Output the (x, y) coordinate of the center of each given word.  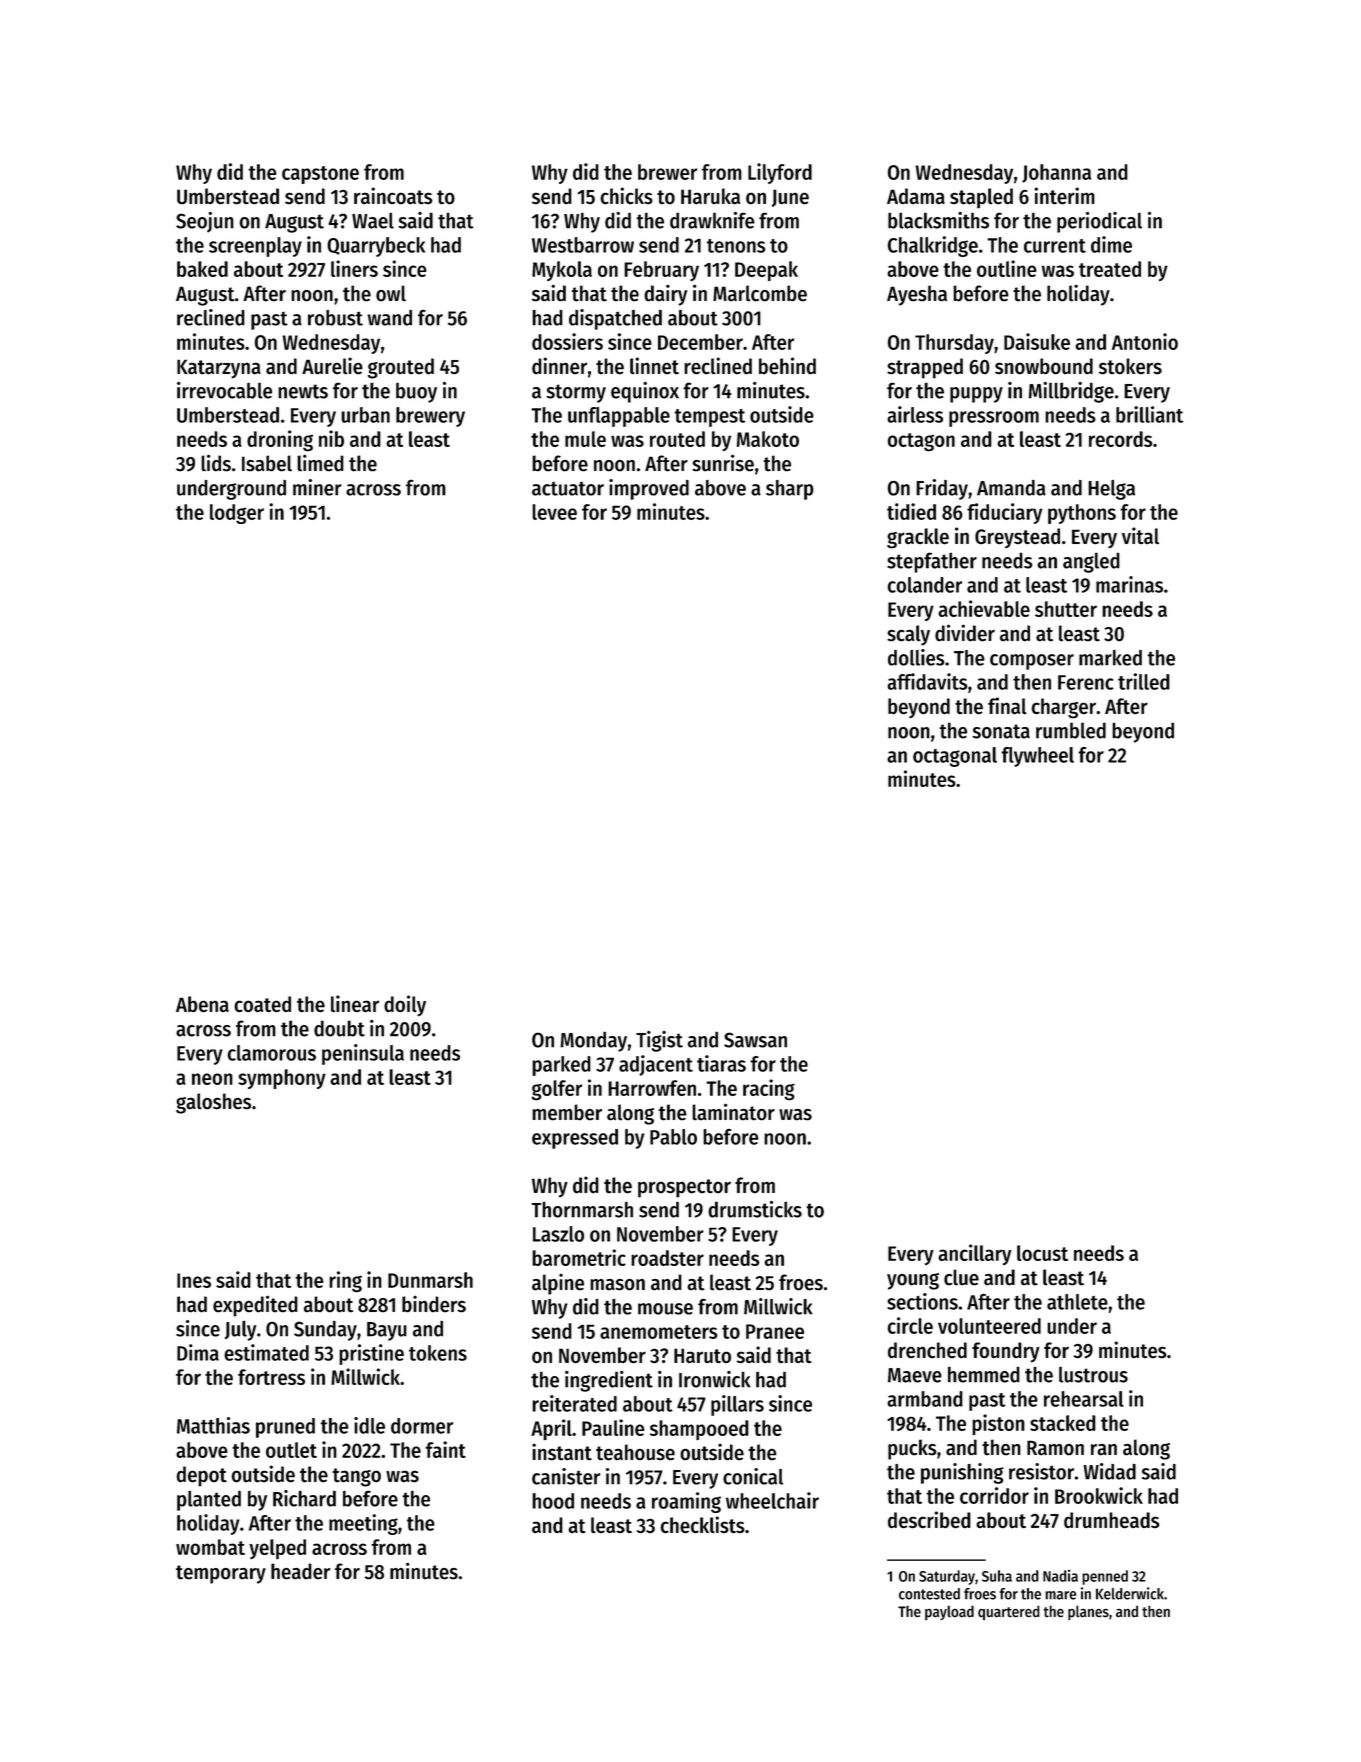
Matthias (213, 1425)
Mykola (562, 271)
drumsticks (755, 1209)
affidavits (927, 681)
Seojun (205, 222)
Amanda (1011, 488)
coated (262, 1004)
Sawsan (755, 1040)
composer (1032, 662)
